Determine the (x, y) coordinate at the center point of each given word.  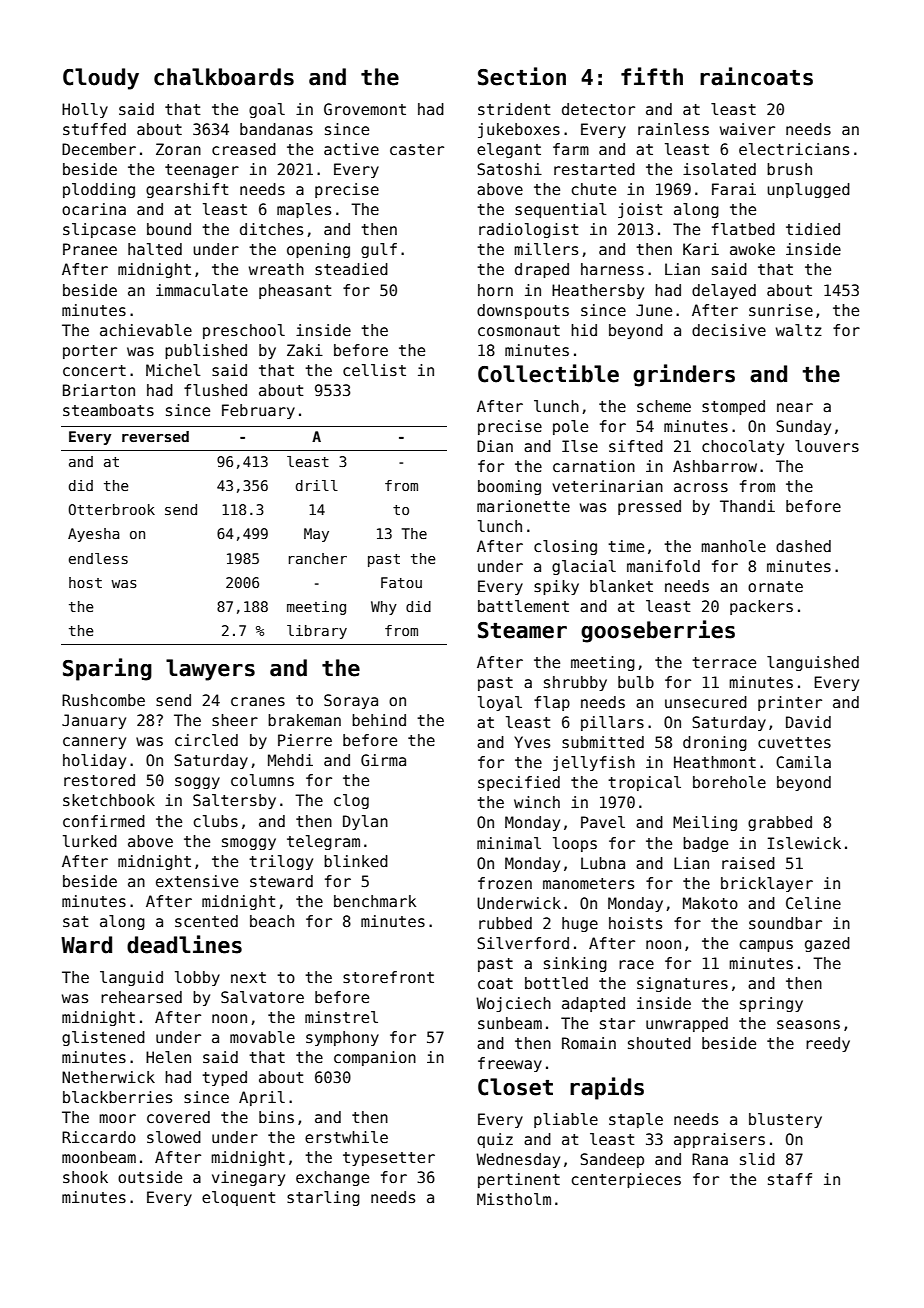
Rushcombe (103, 700)
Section (522, 76)
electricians (794, 149)
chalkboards (224, 77)
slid (757, 1159)
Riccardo (99, 1137)
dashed (803, 546)
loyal (500, 703)
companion (375, 1058)
